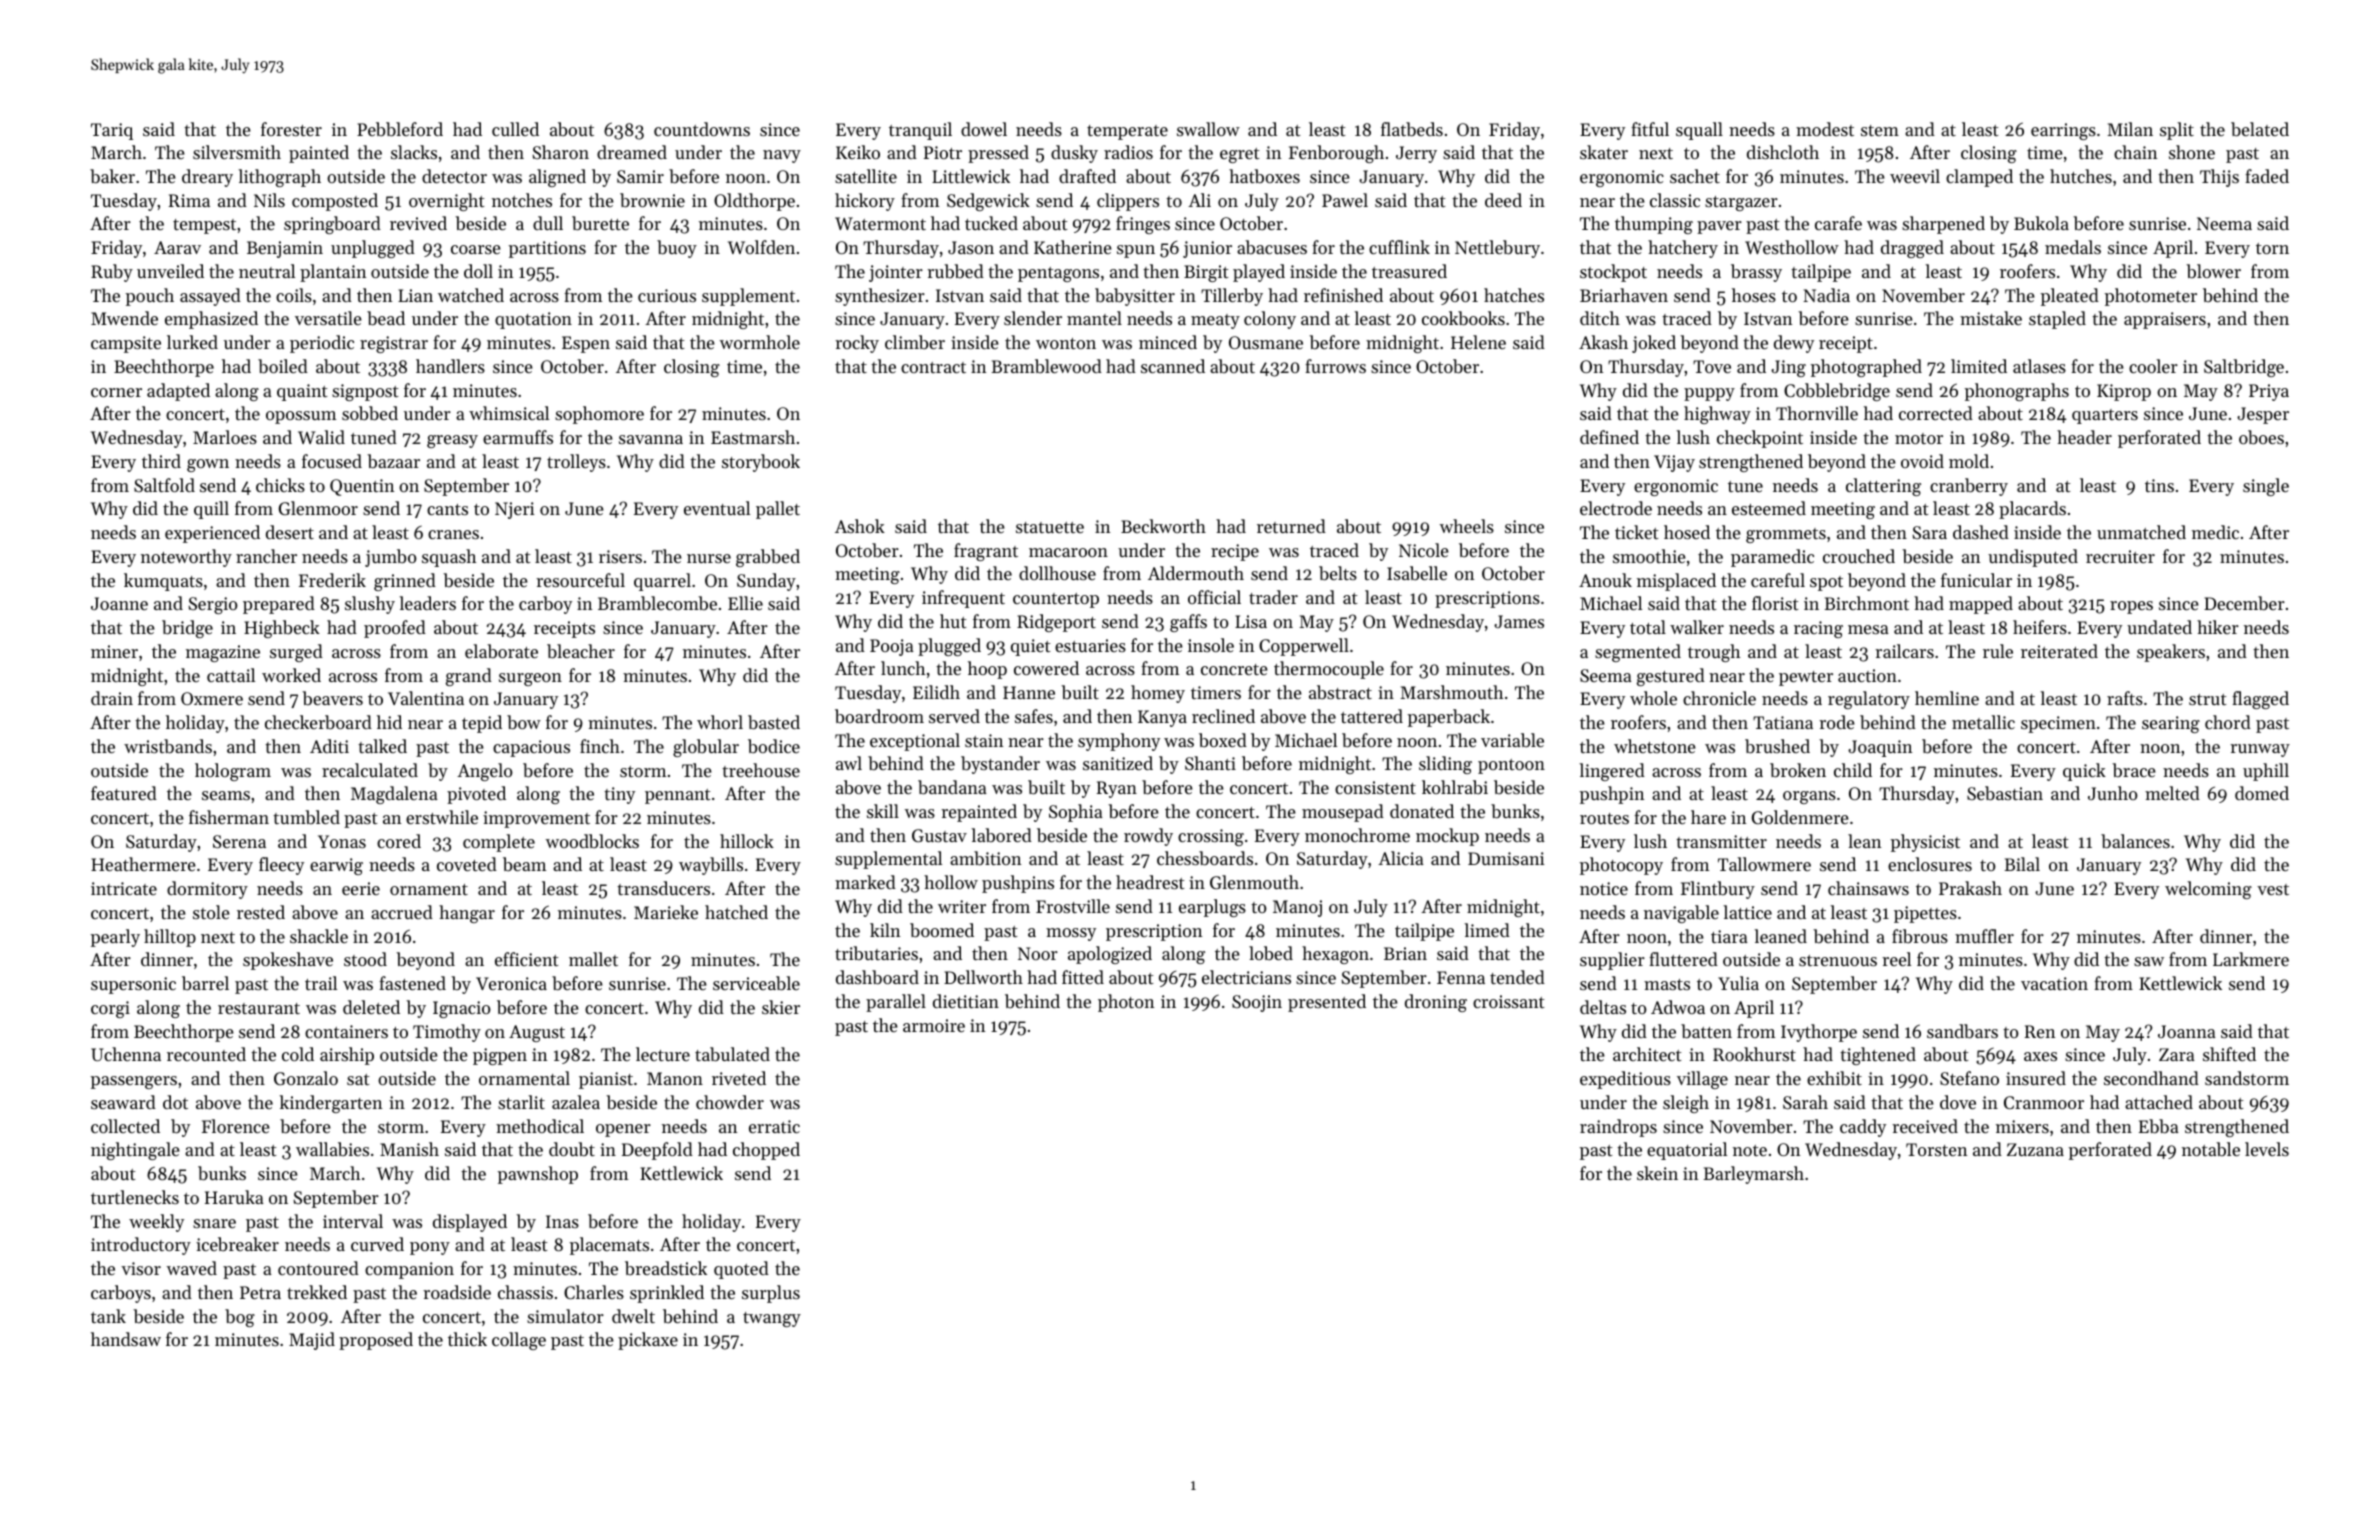  I want to click on surplus, so click(771, 1294).
